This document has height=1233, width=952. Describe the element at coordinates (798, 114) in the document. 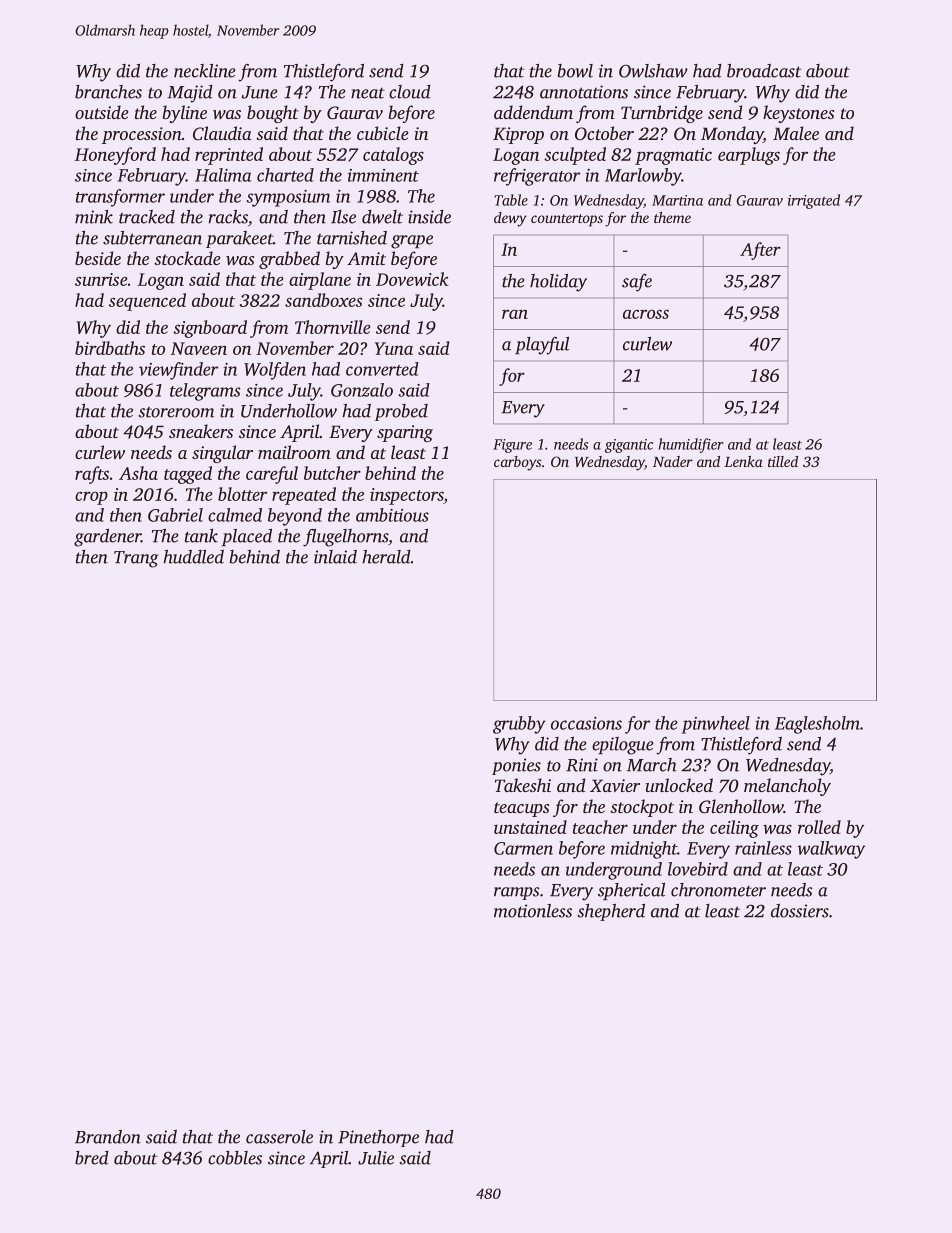

I see `keystones` at that location.
